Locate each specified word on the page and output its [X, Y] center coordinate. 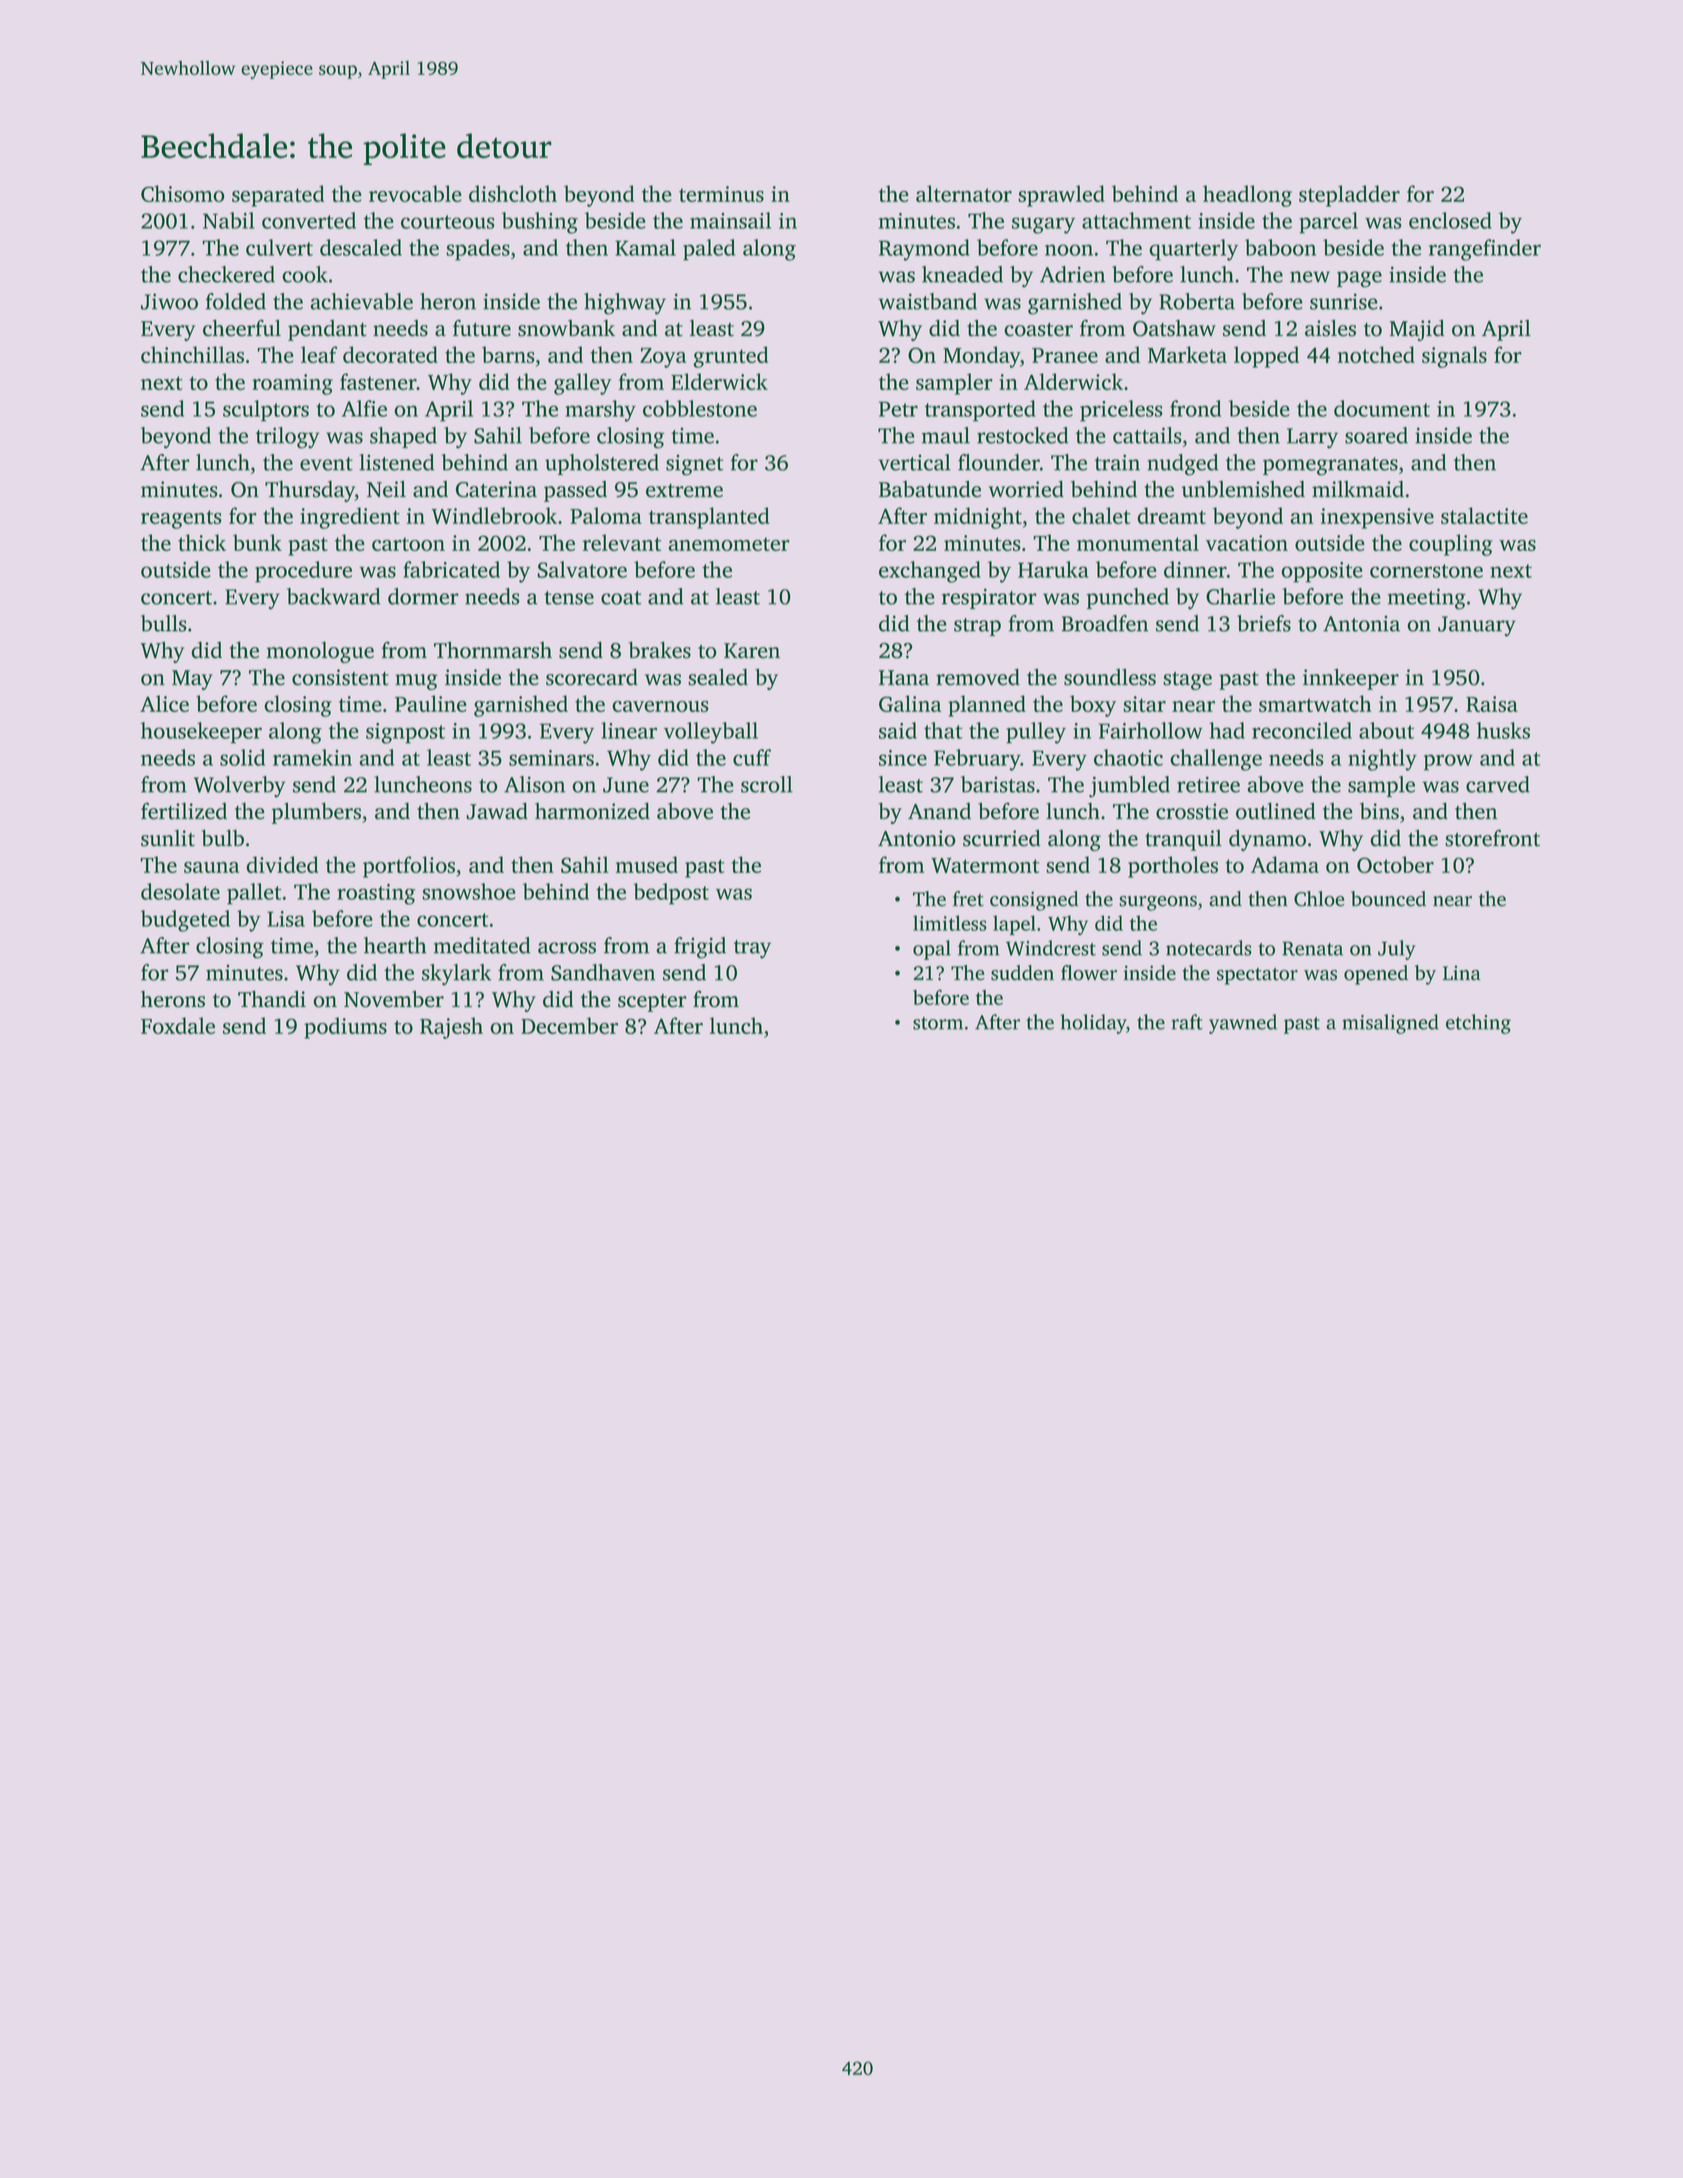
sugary [1043, 225]
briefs [1264, 623]
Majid [1417, 330]
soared [1376, 435]
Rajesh [451, 1028]
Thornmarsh [493, 650]
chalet [1101, 515]
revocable [415, 193]
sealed [718, 677]
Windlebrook [494, 515]
